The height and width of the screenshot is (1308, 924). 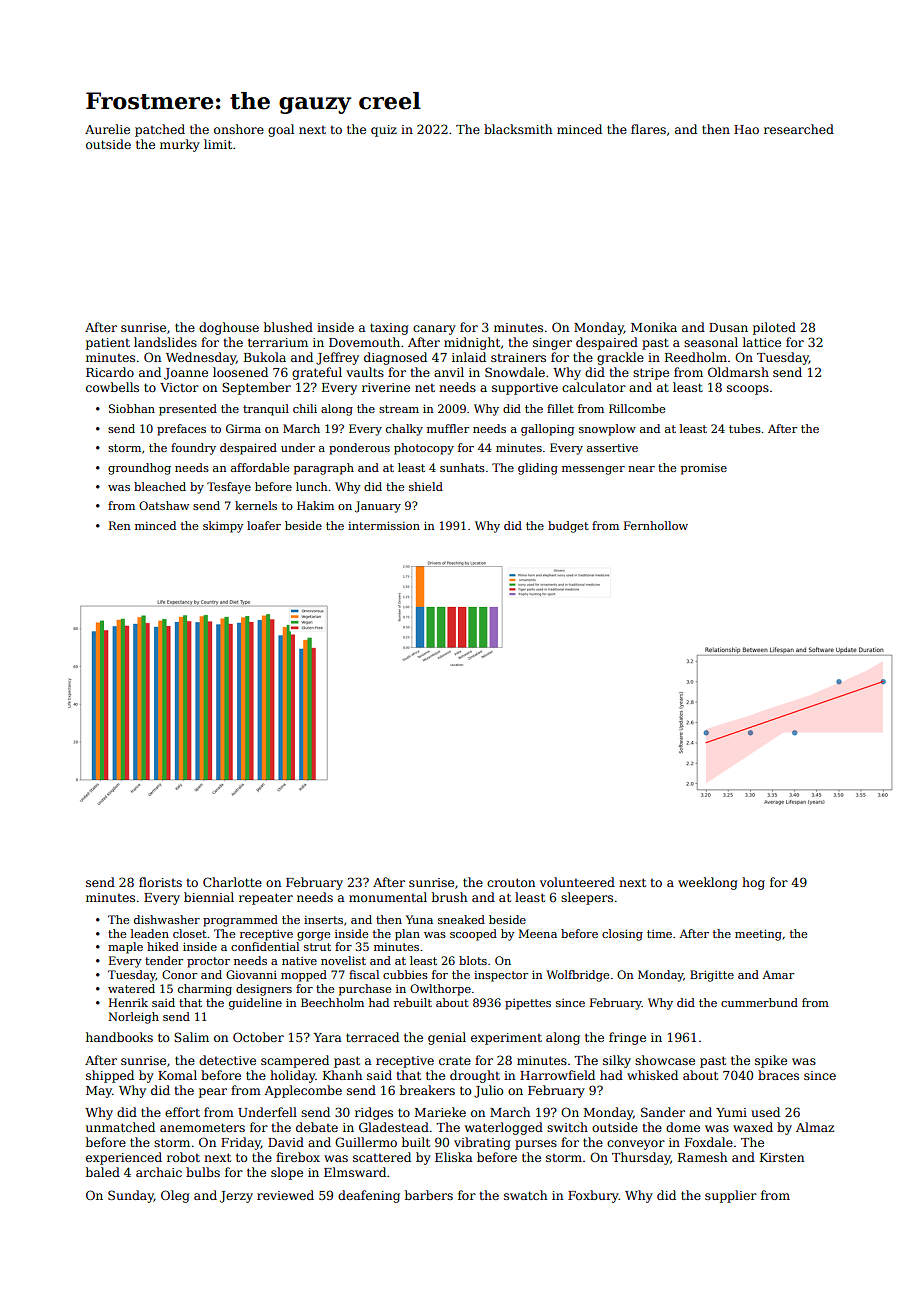 I want to click on promise, so click(x=704, y=469).
